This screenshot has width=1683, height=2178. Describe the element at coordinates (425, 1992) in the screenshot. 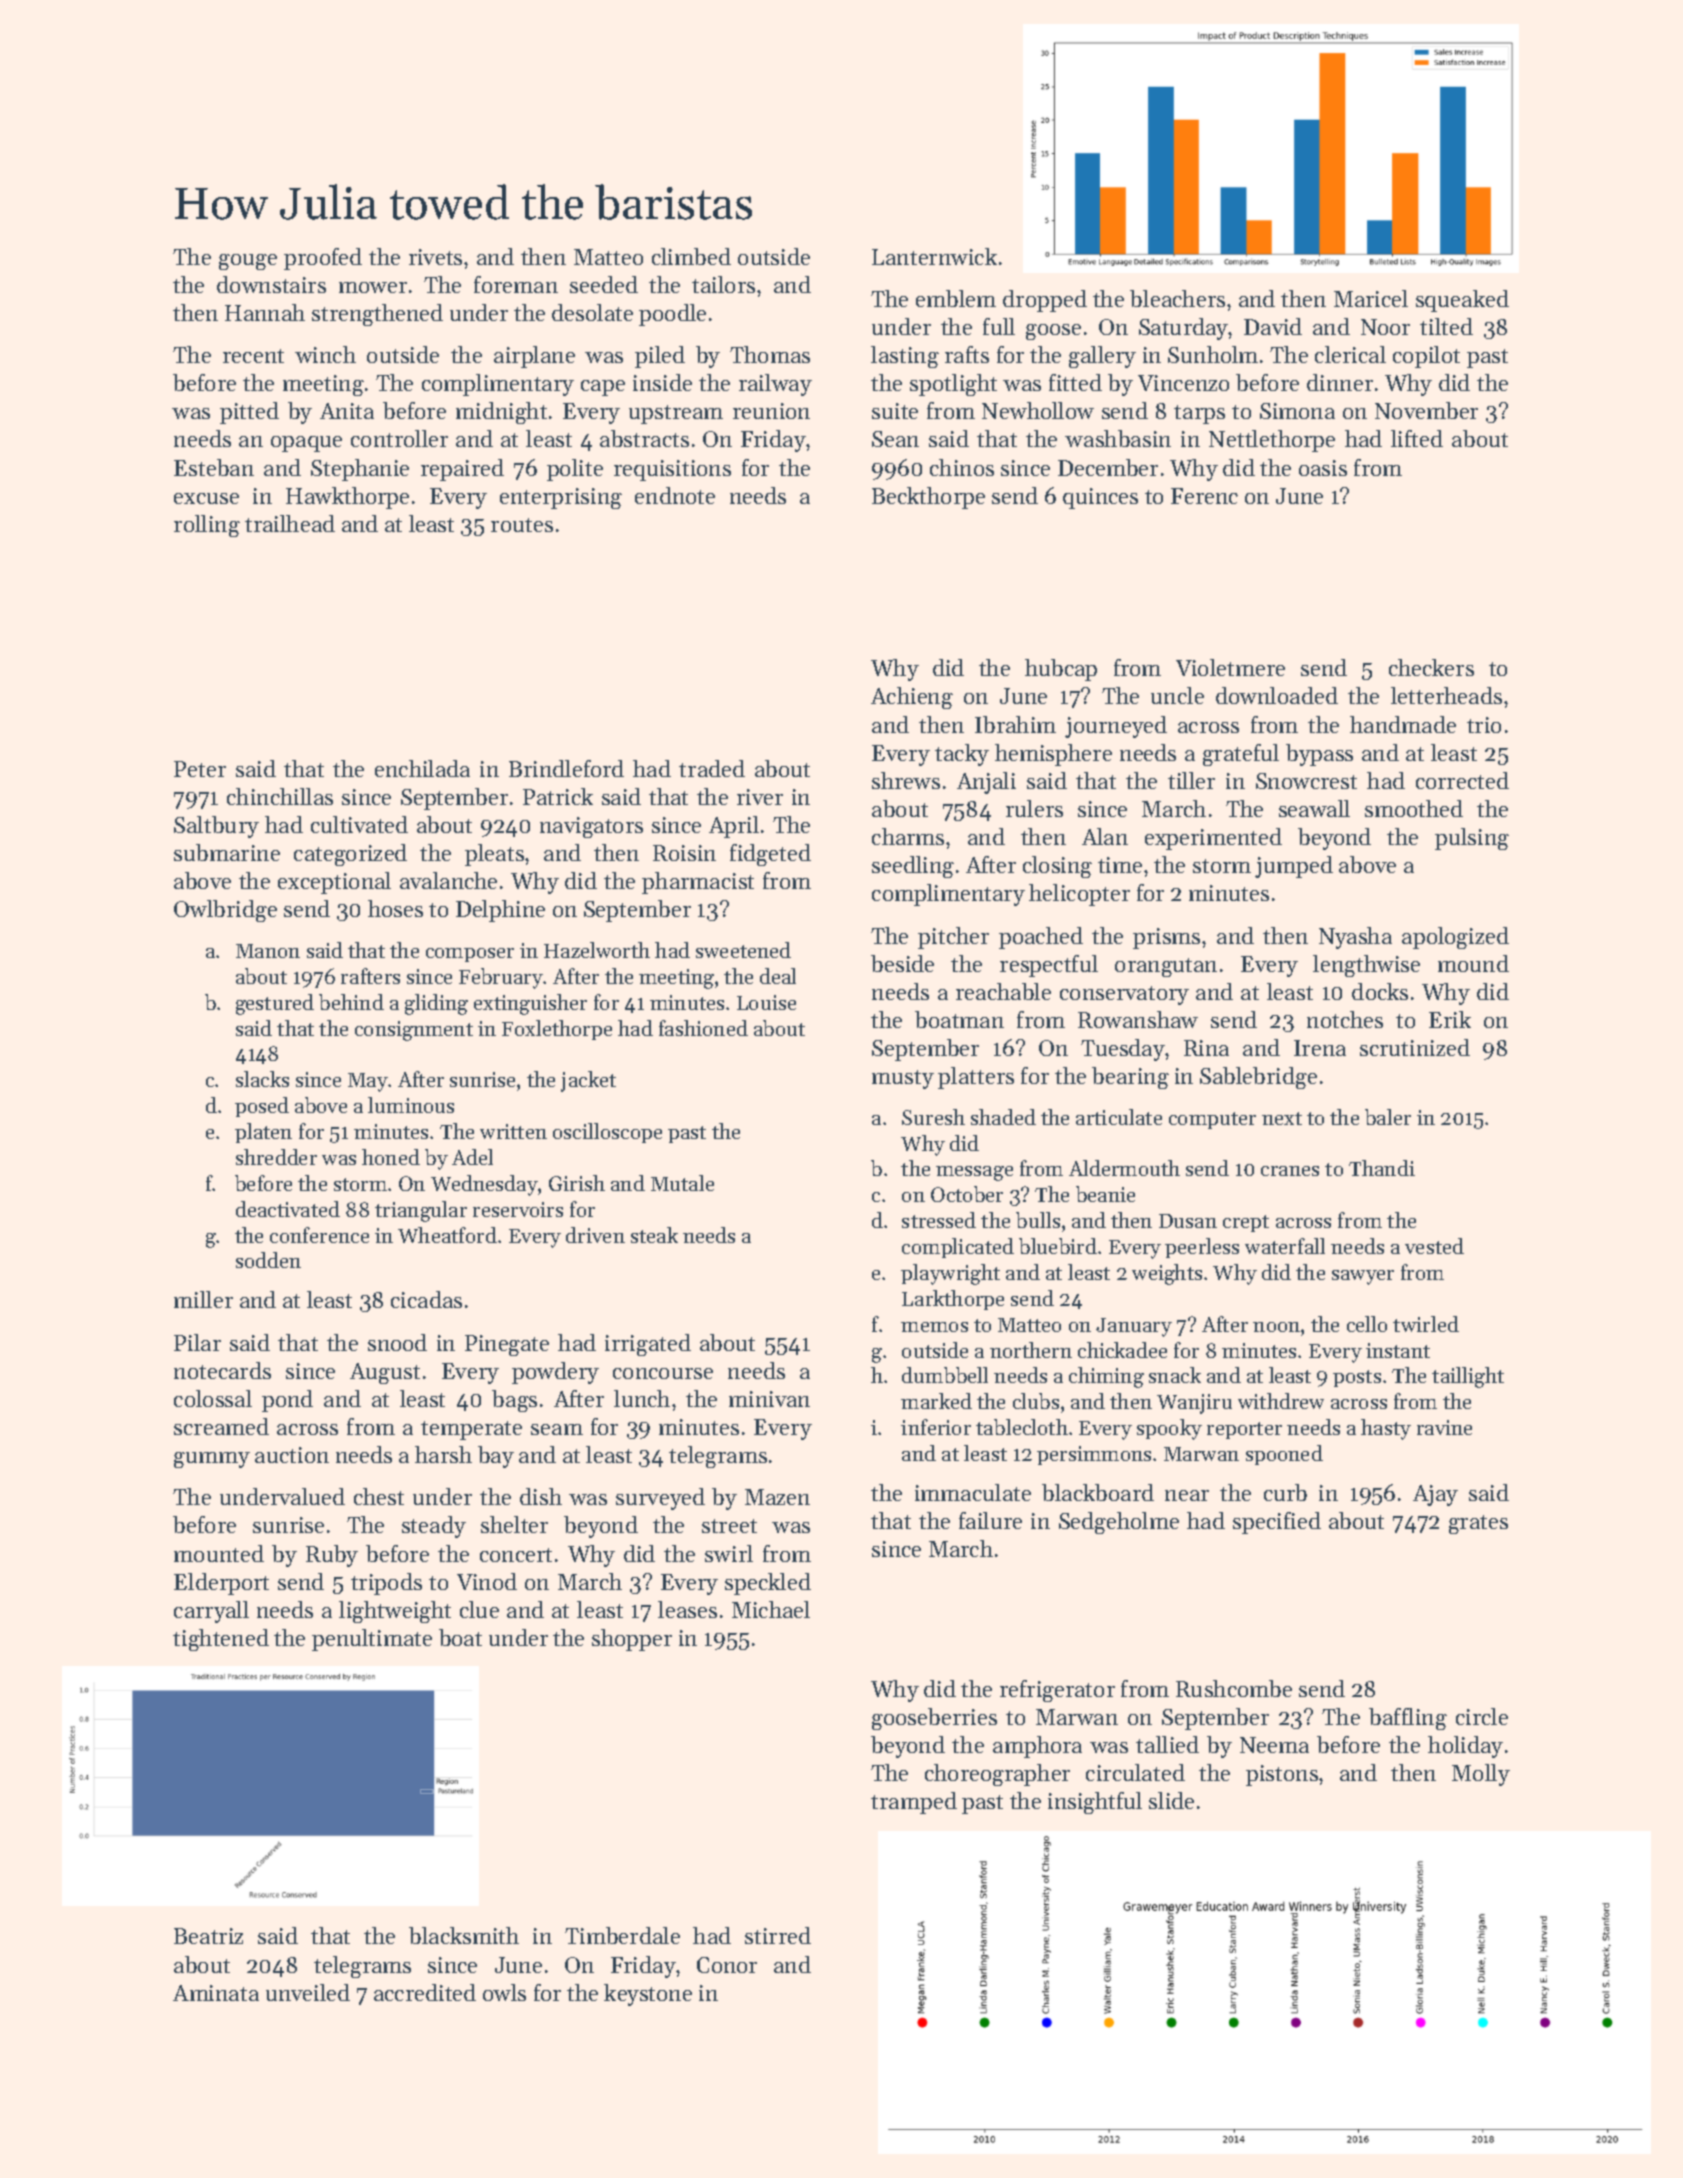

I see `accredited` at that location.
